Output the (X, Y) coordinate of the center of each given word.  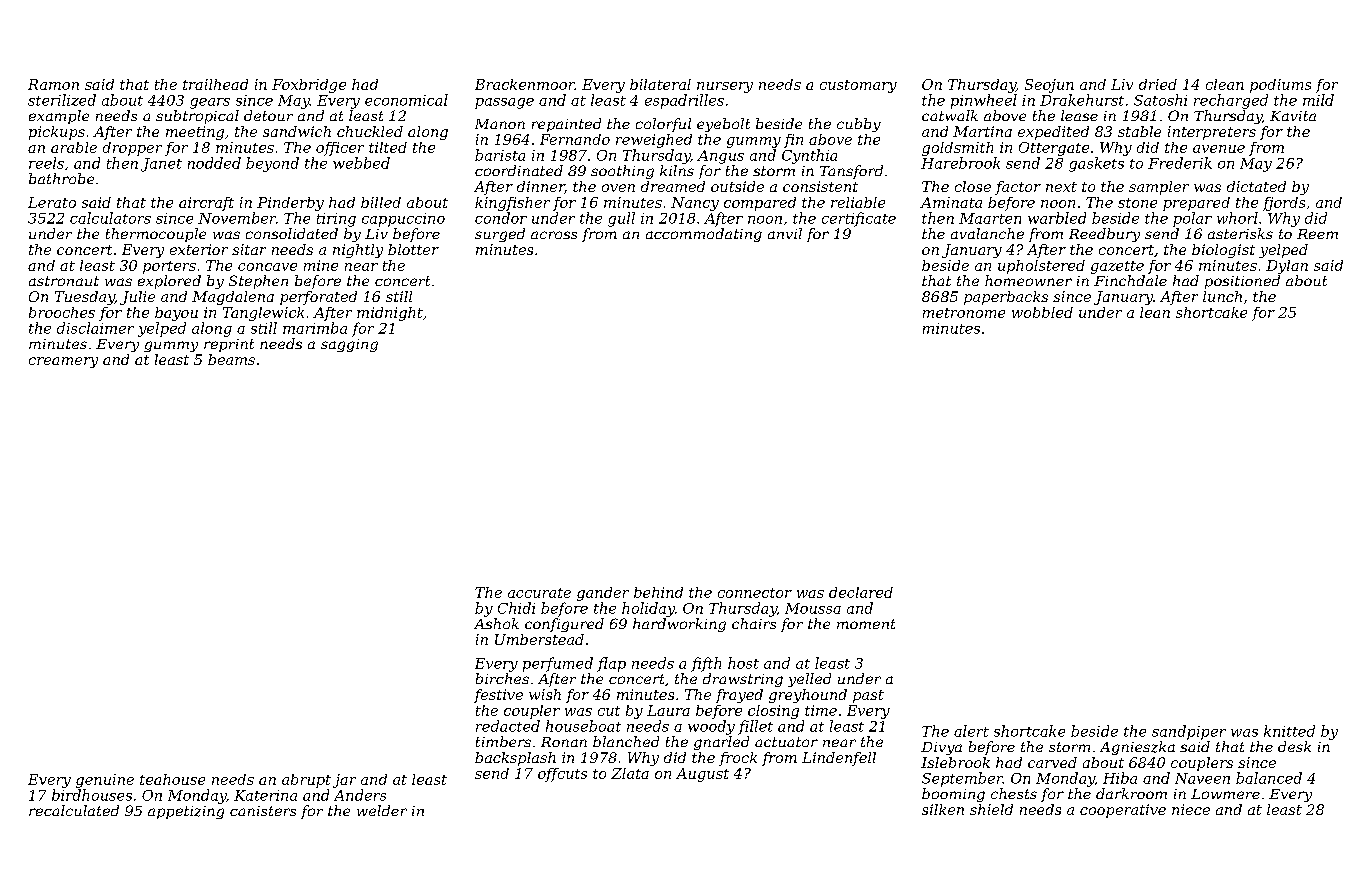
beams (231, 359)
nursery (725, 87)
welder (382, 810)
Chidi (516, 608)
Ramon (53, 84)
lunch (1222, 296)
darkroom (1131, 793)
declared (861, 592)
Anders (360, 795)
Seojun (1049, 86)
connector (755, 593)
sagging (349, 345)
